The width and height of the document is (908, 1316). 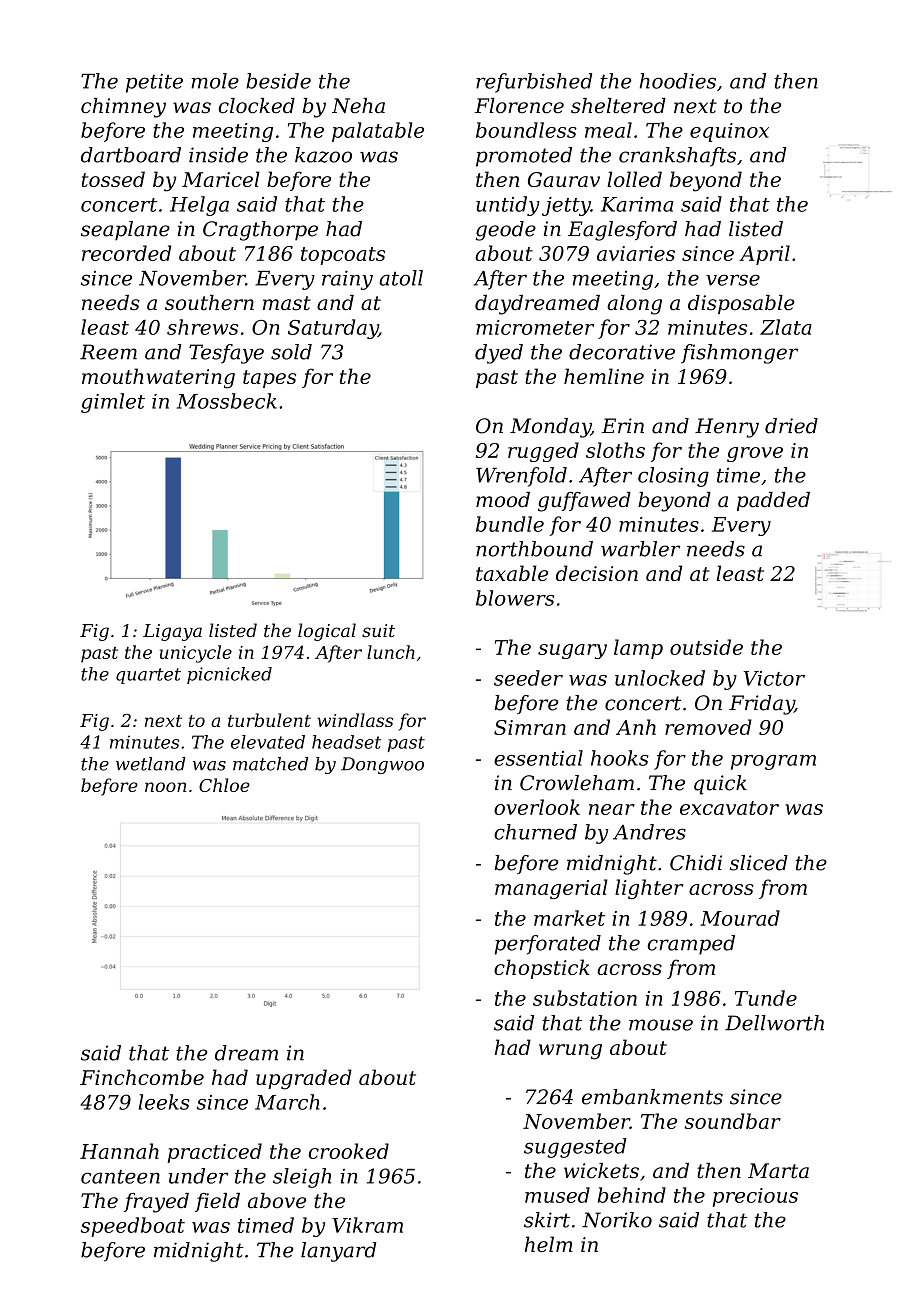 What do you see at coordinates (378, 132) in the document?
I see `palatable` at bounding box center [378, 132].
